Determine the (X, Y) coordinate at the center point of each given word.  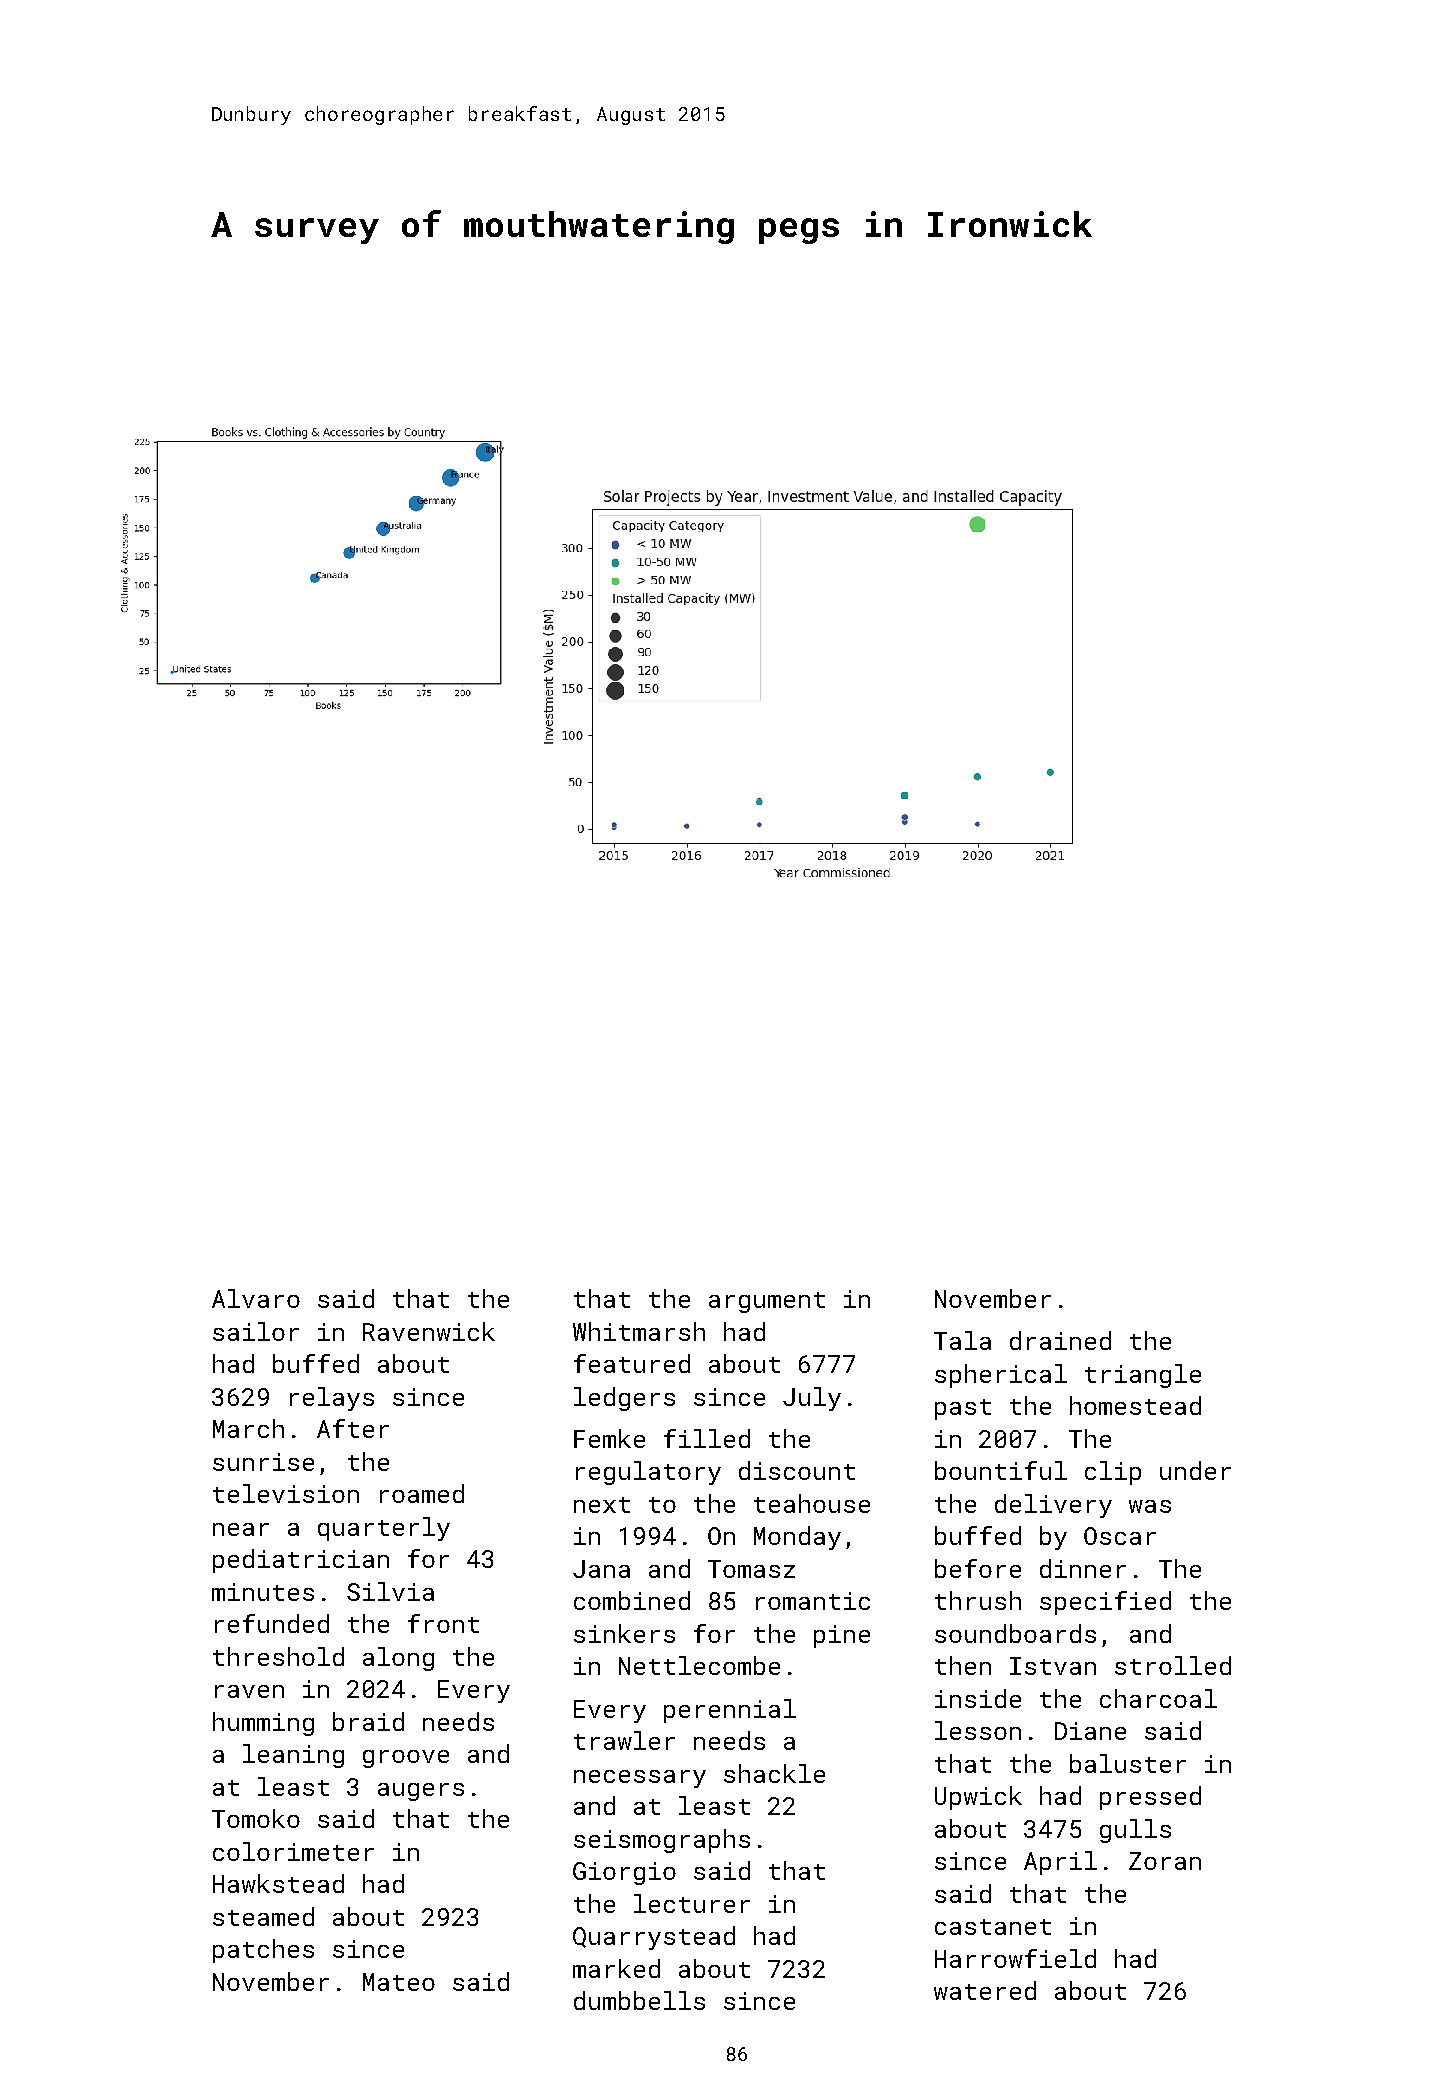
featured (632, 1363)
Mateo (399, 1982)
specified (1105, 1603)
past (963, 1409)
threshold (278, 1656)
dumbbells (639, 2000)
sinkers (624, 1633)
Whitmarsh (639, 1331)
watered (985, 1990)
